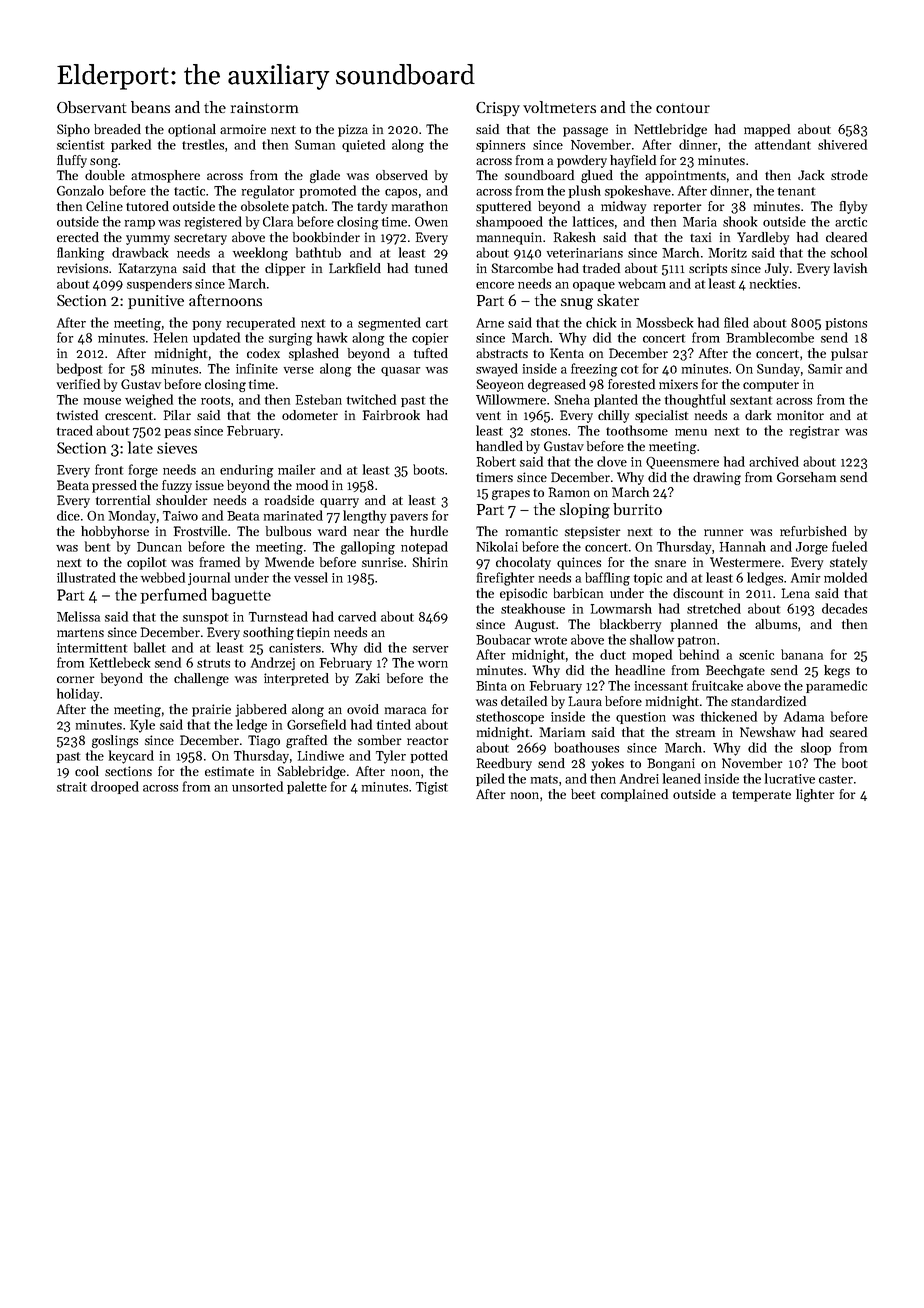 The image size is (924, 1308). Describe the element at coordinates (73, 130) in the screenshot. I see `Sipho` at that location.
